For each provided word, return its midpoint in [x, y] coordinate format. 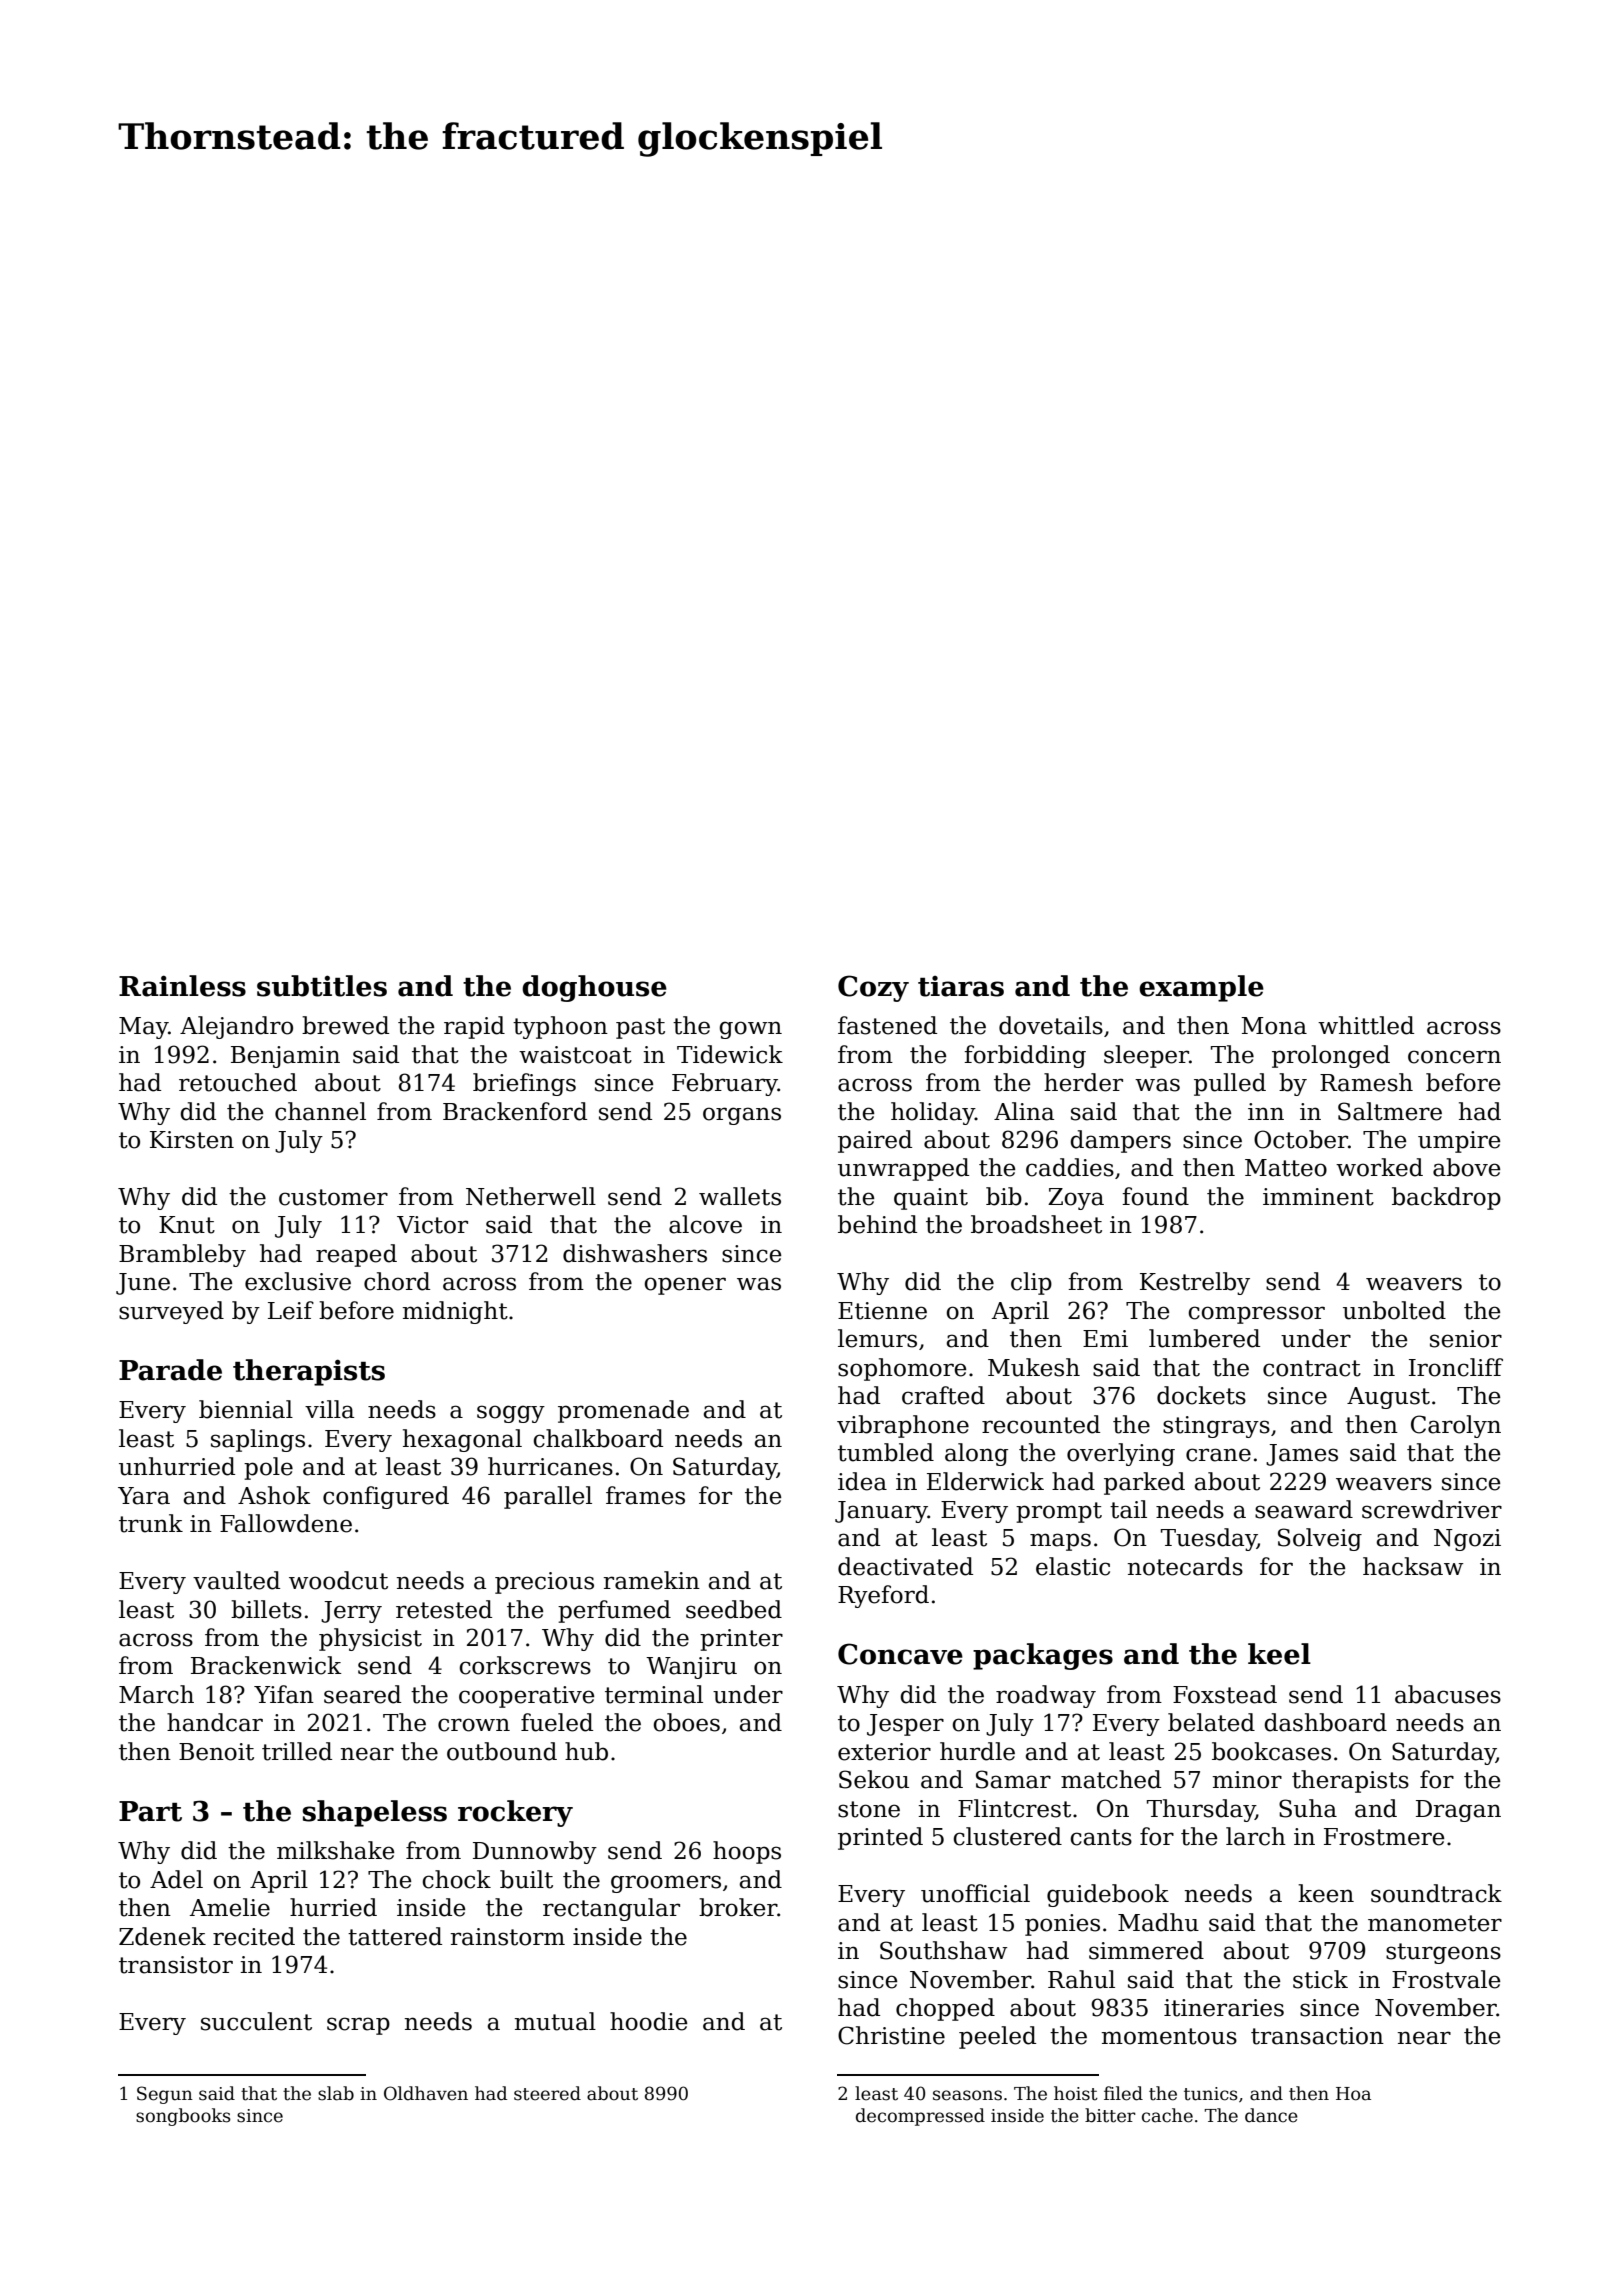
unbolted [1394, 1310]
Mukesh [1034, 1367]
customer [333, 1197]
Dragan [1458, 1811]
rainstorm [508, 1937]
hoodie [648, 2021]
